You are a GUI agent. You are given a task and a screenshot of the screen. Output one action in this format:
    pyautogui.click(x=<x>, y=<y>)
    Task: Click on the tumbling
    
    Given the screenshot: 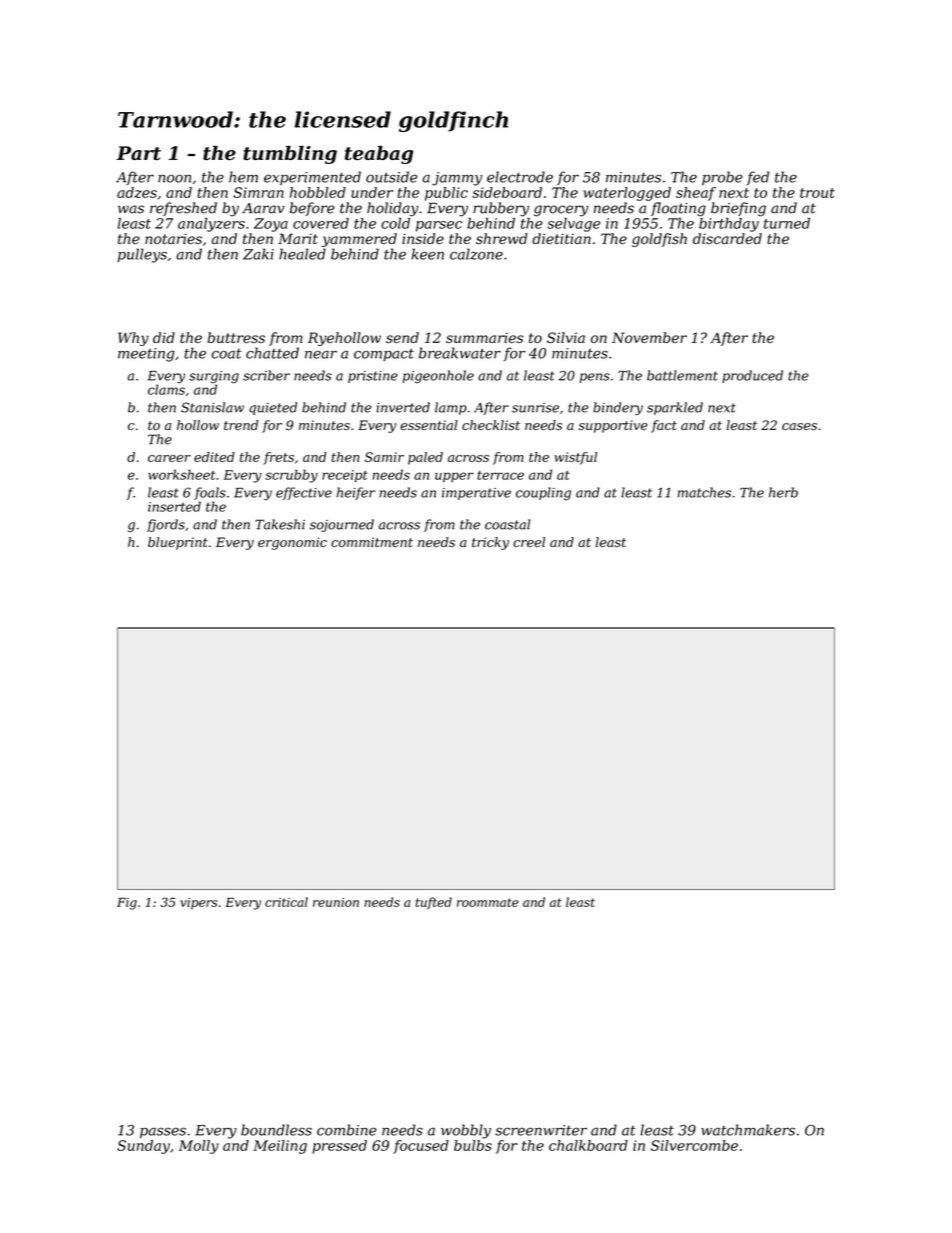 What is the action you would take?
    pyautogui.click(x=290, y=155)
